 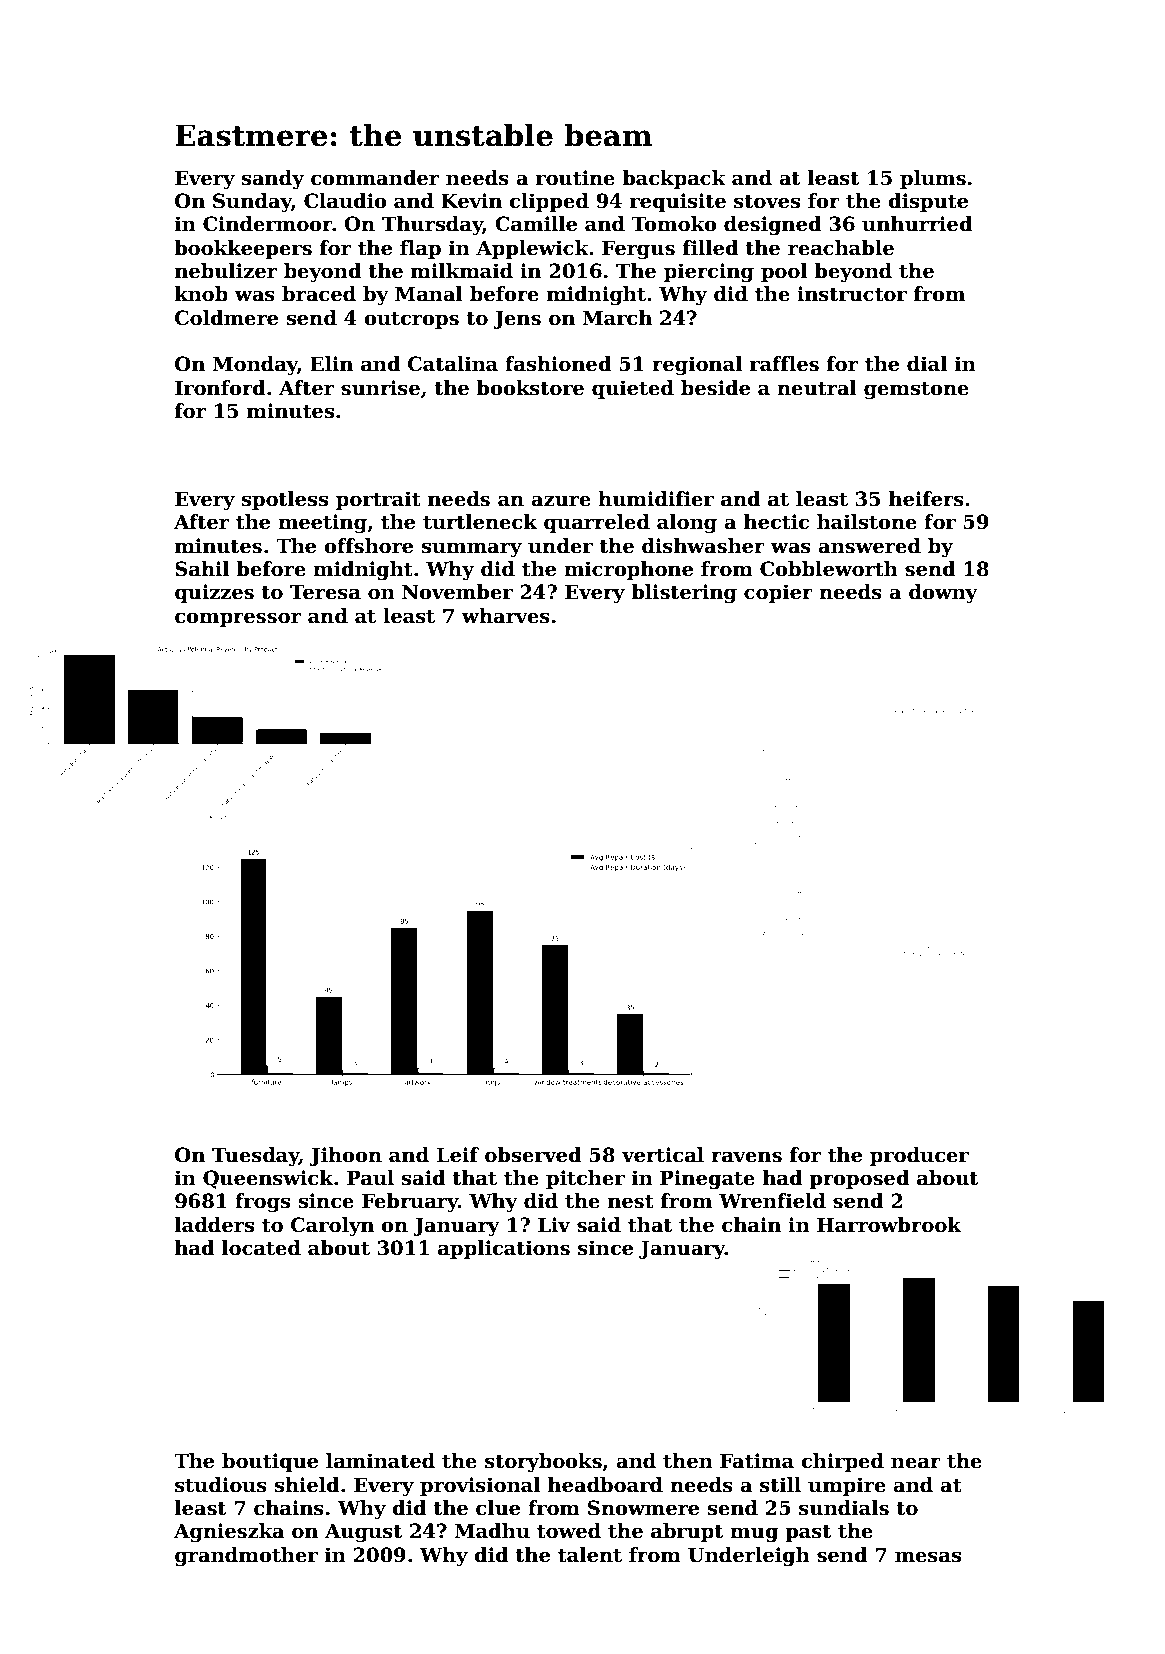 I want to click on vertical, so click(x=663, y=1155).
